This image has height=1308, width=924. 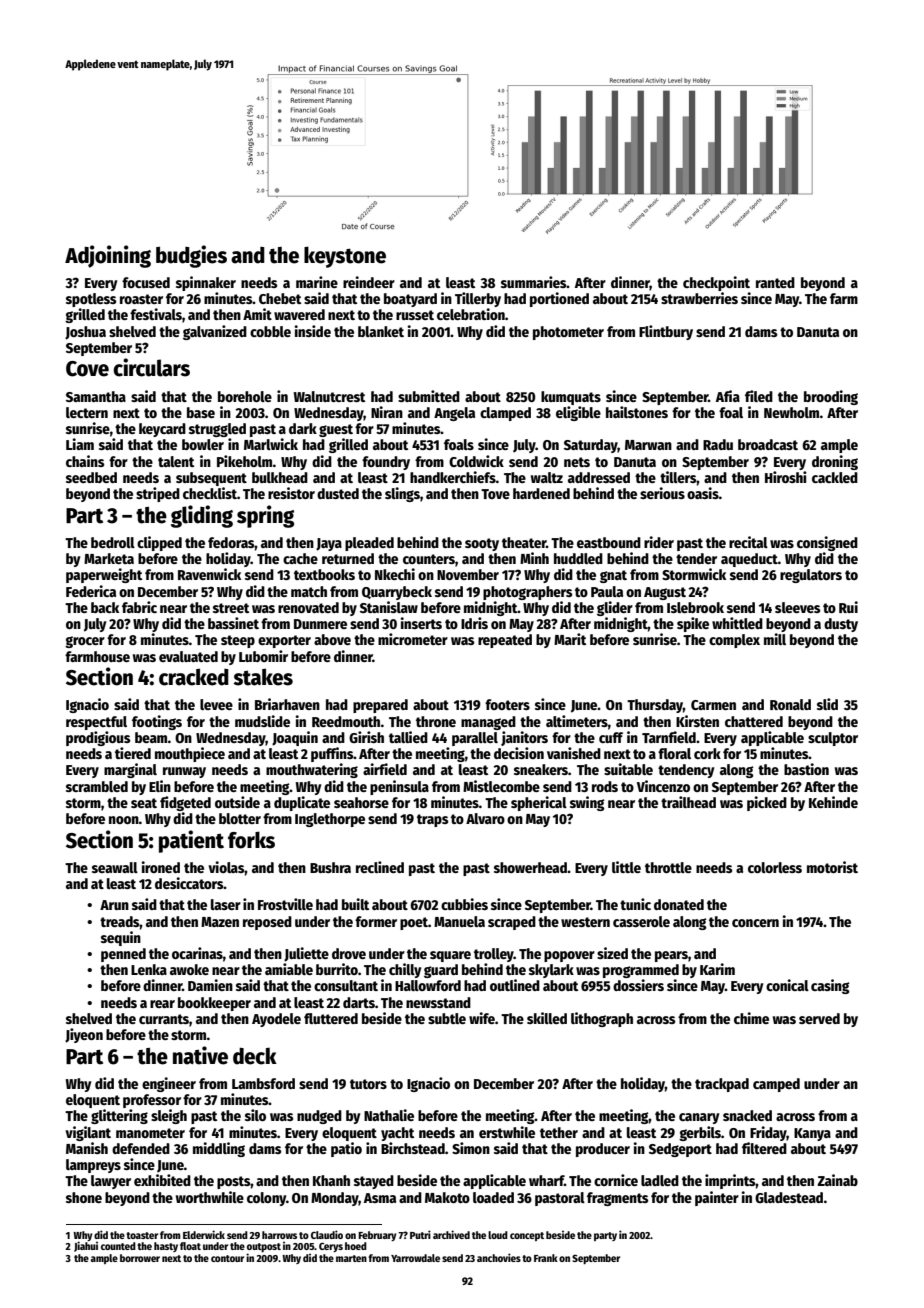 I want to click on sculptor, so click(x=833, y=739).
